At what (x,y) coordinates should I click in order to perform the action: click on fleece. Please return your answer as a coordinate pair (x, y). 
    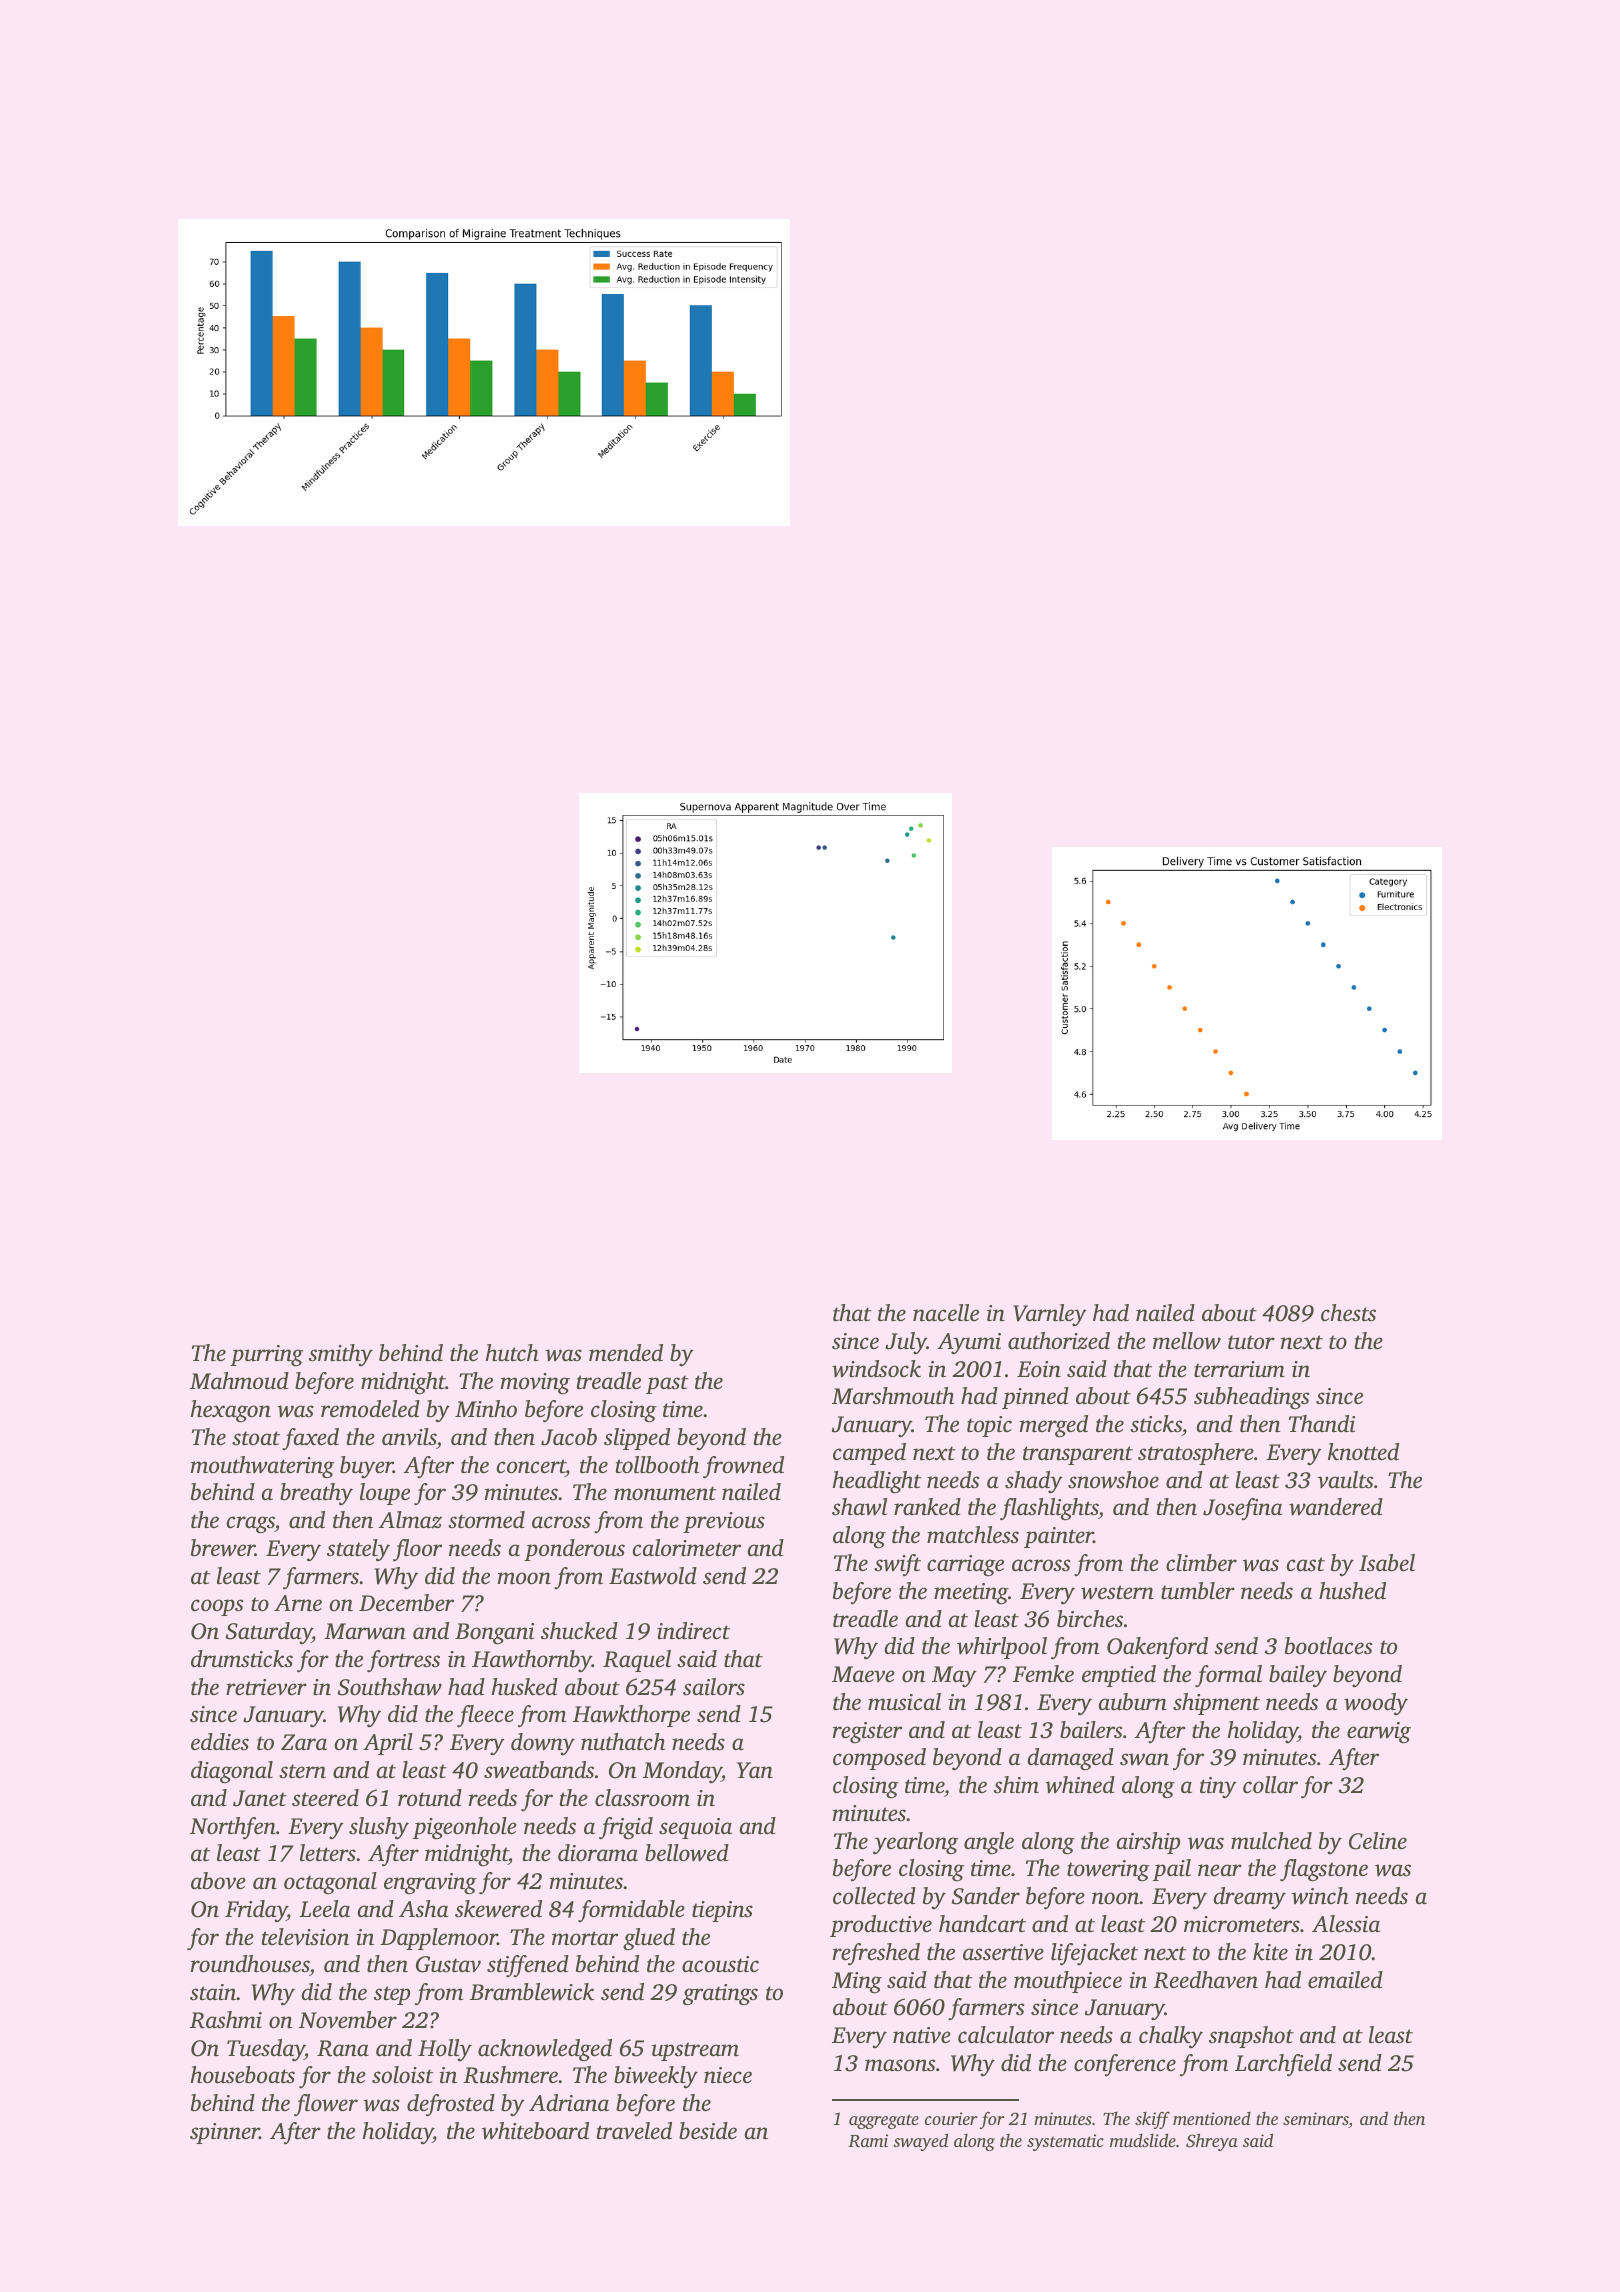
    Looking at the image, I should click on (485, 1716).
